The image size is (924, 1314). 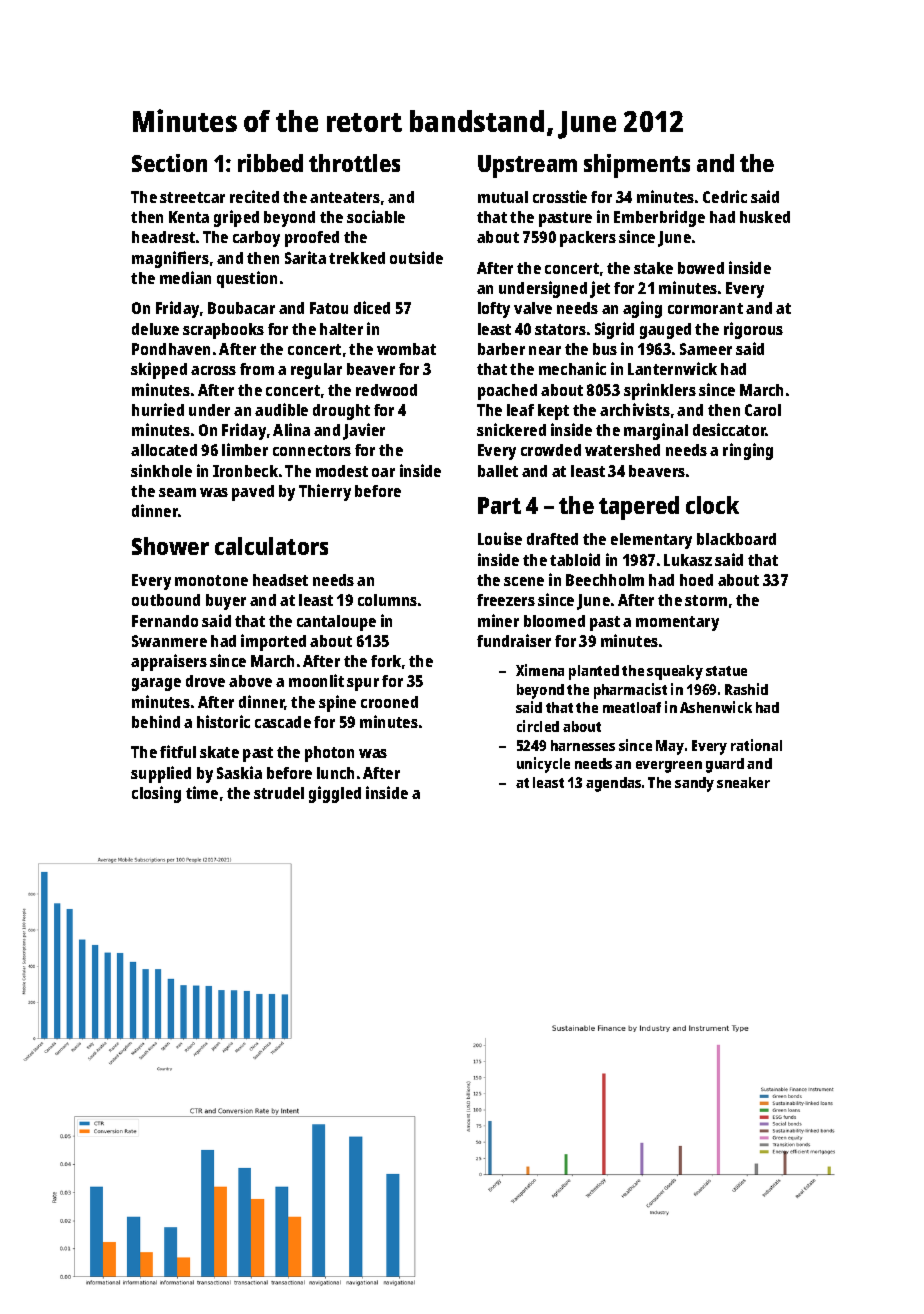 What do you see at coordinates (156, 684) in the image?
I see `garage` at bounding box center [156, 684].
